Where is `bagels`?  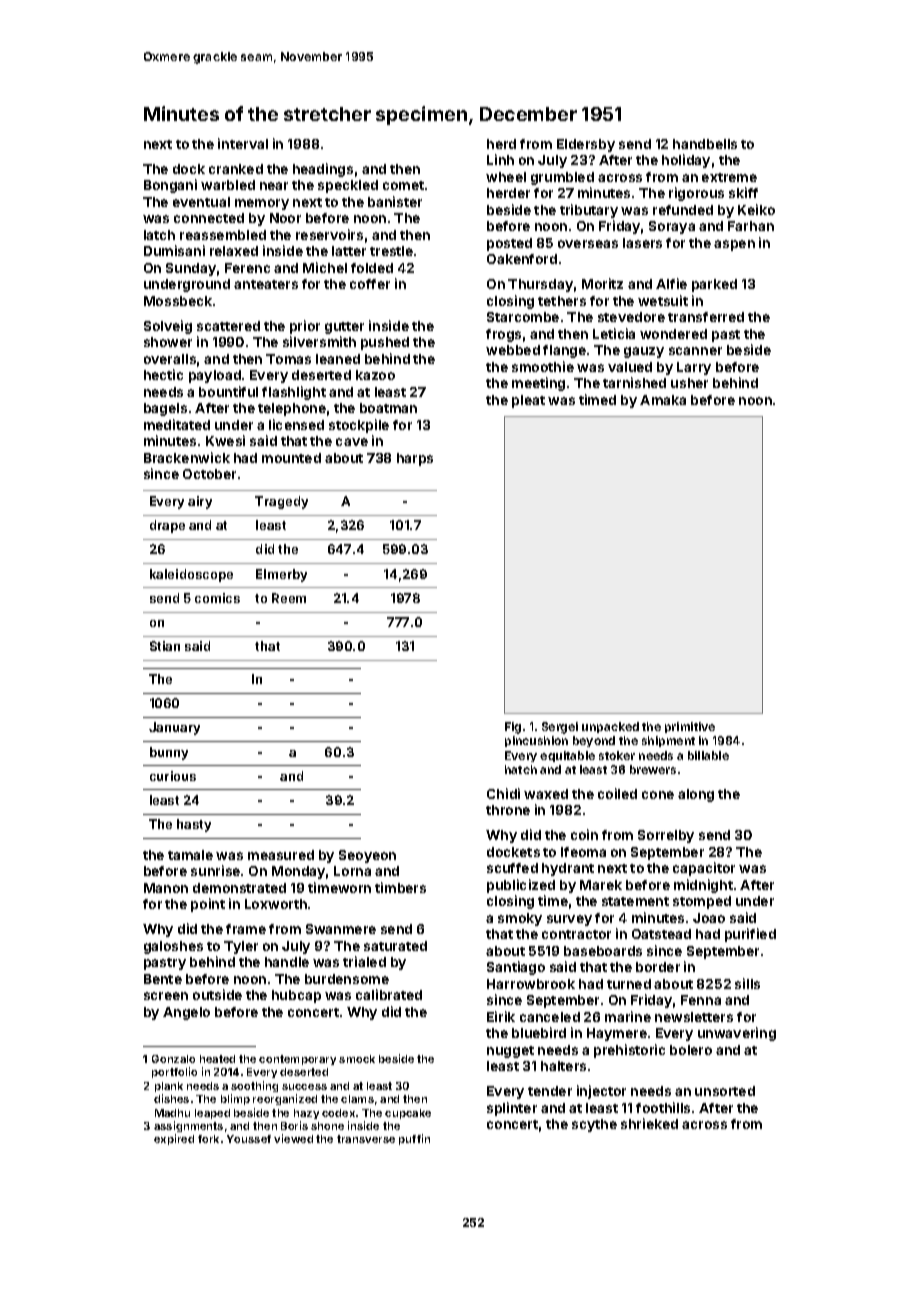
bagels is located at coordinates (165, 409).
